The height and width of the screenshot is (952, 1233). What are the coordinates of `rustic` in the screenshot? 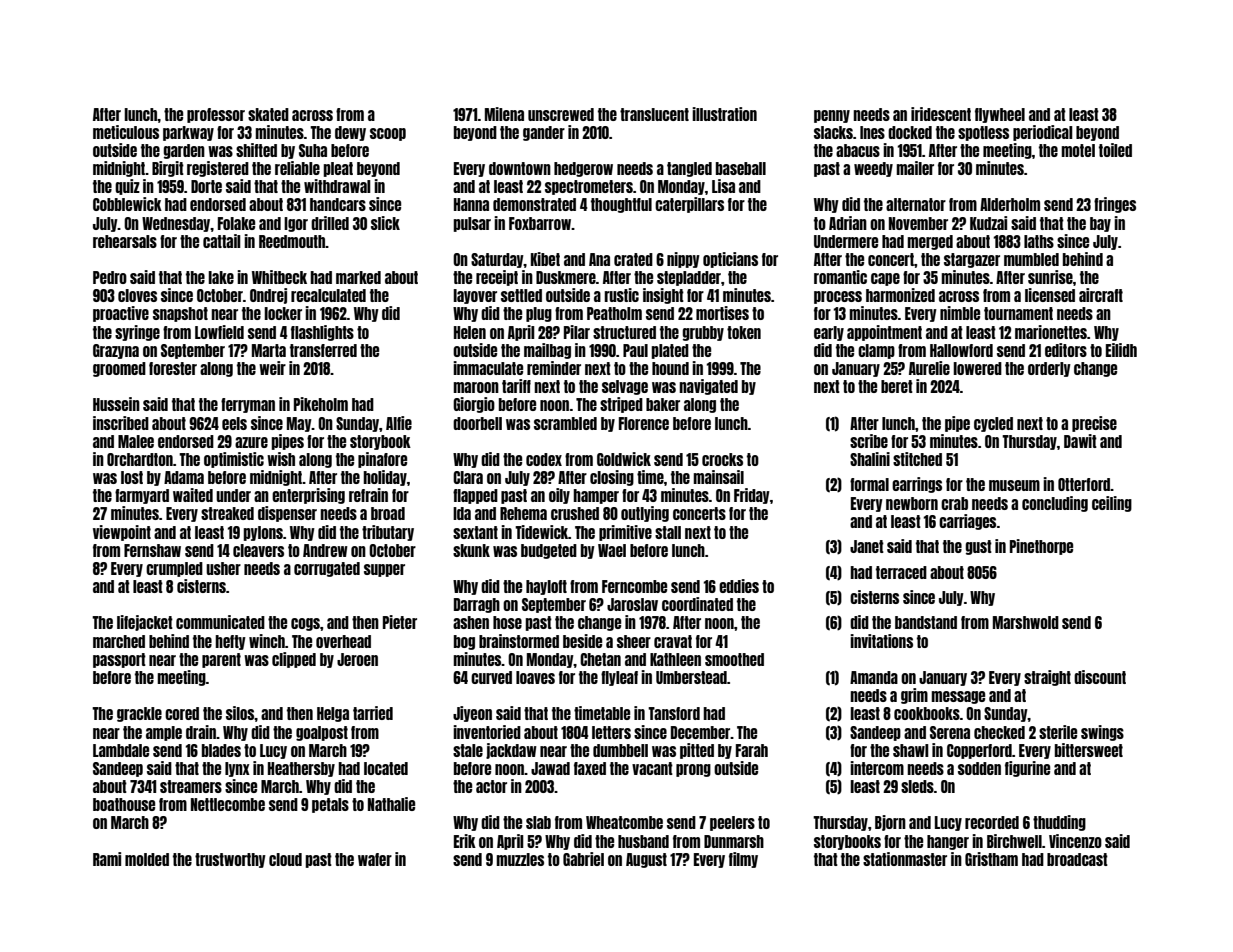 It's located at (621, 295).
